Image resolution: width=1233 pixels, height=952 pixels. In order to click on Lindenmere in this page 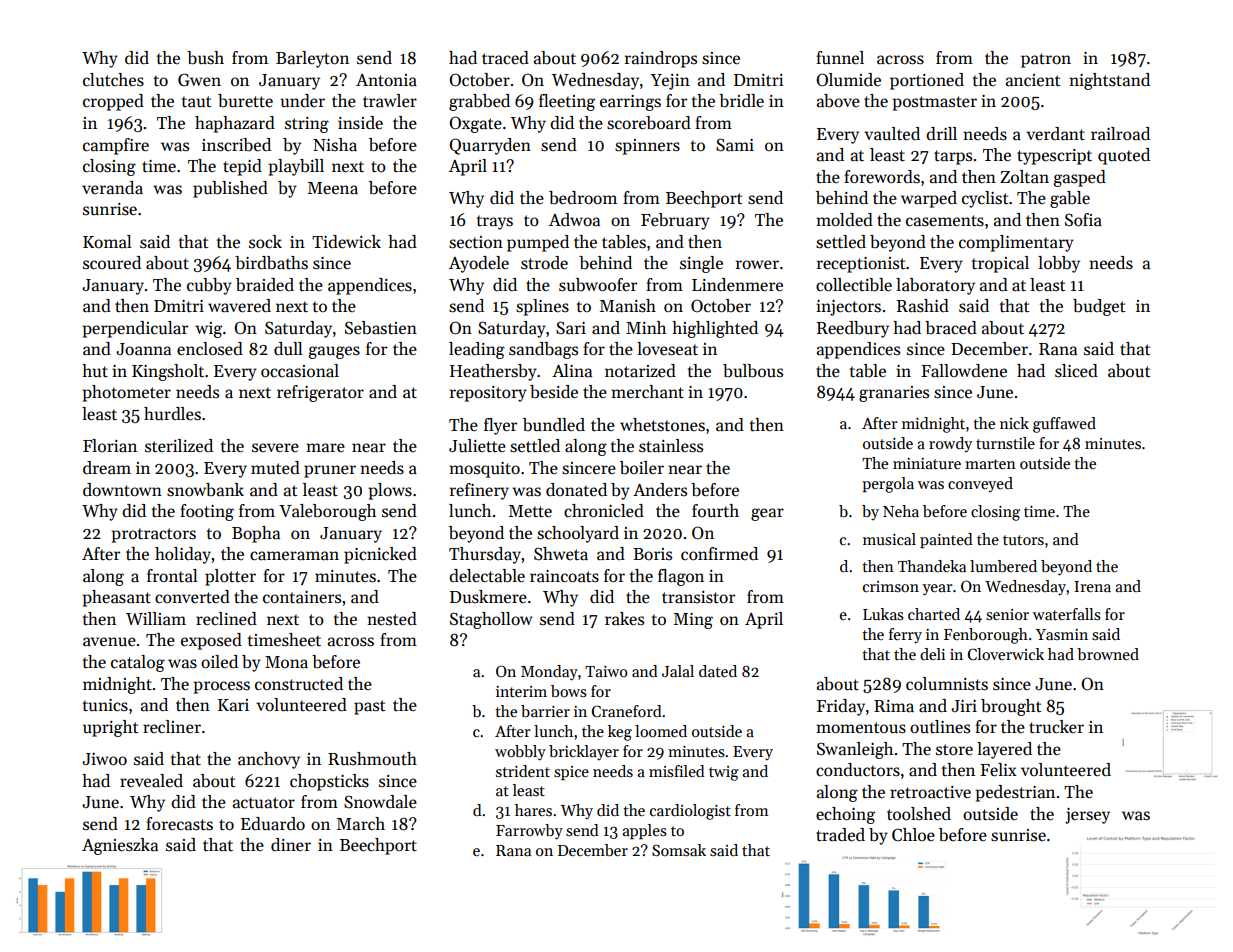, I will do `click(737, 285)`.
